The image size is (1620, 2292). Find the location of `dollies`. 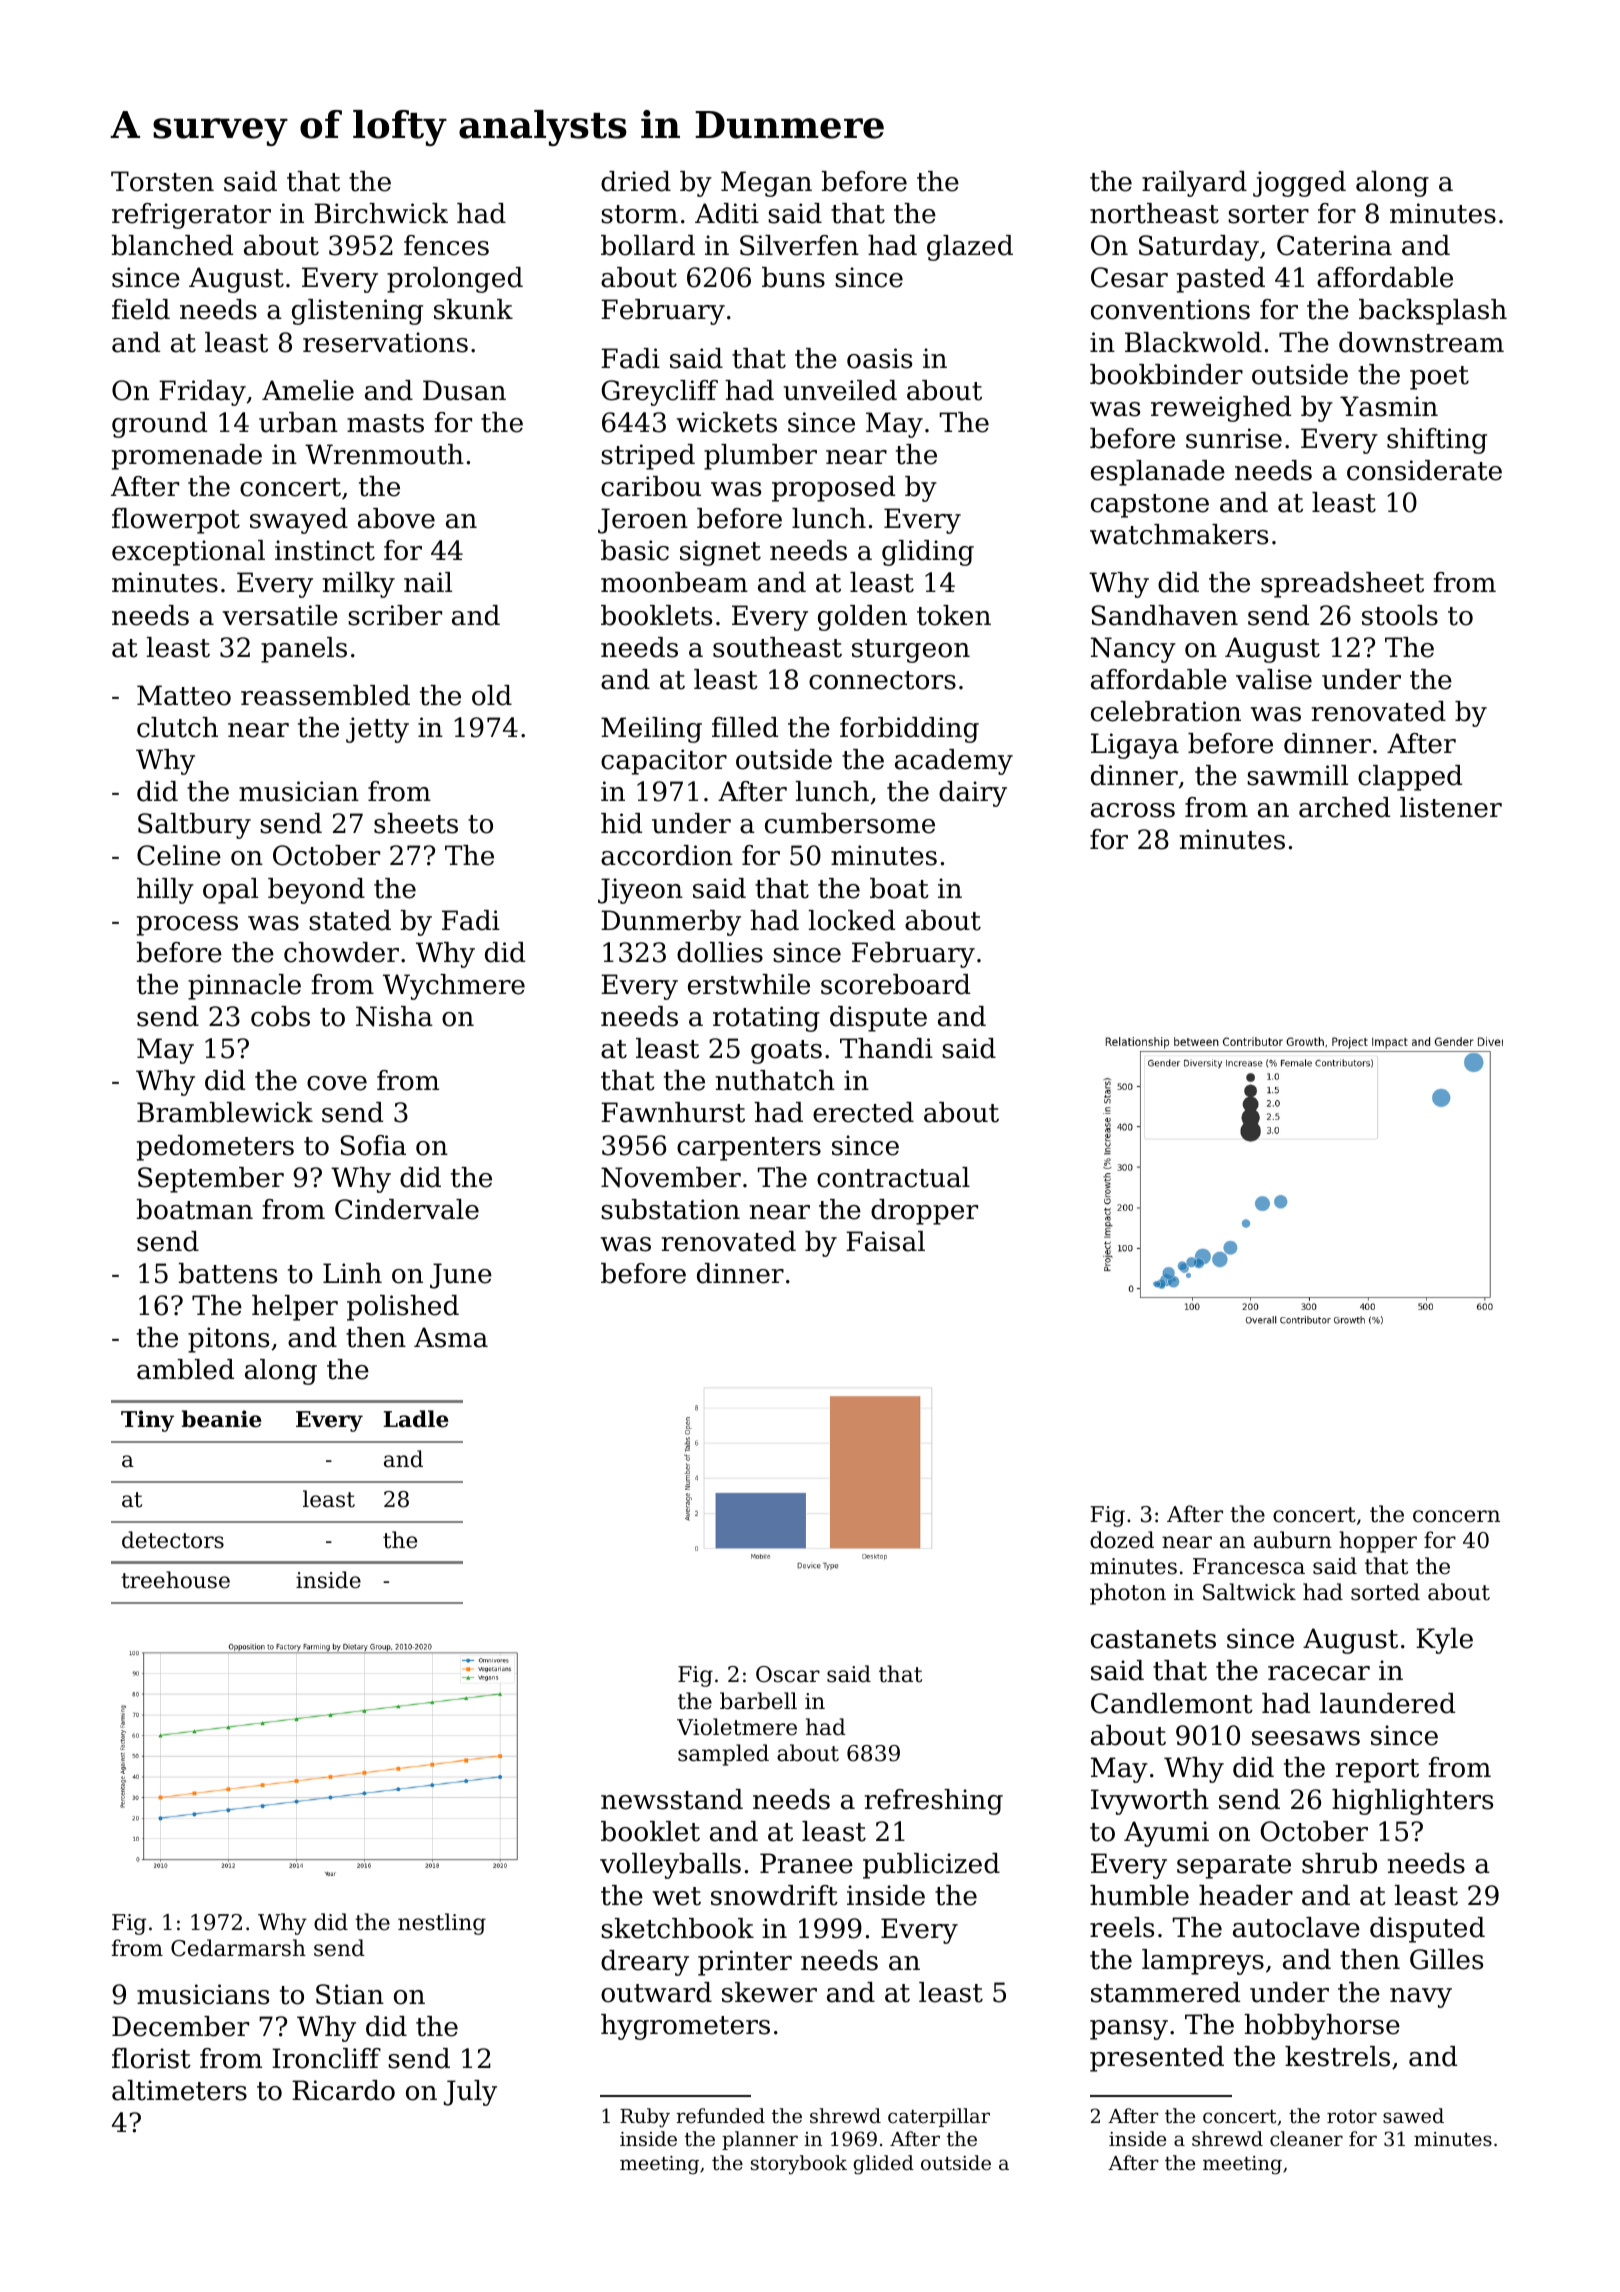

dollies is located at coordinates (720, 952).
